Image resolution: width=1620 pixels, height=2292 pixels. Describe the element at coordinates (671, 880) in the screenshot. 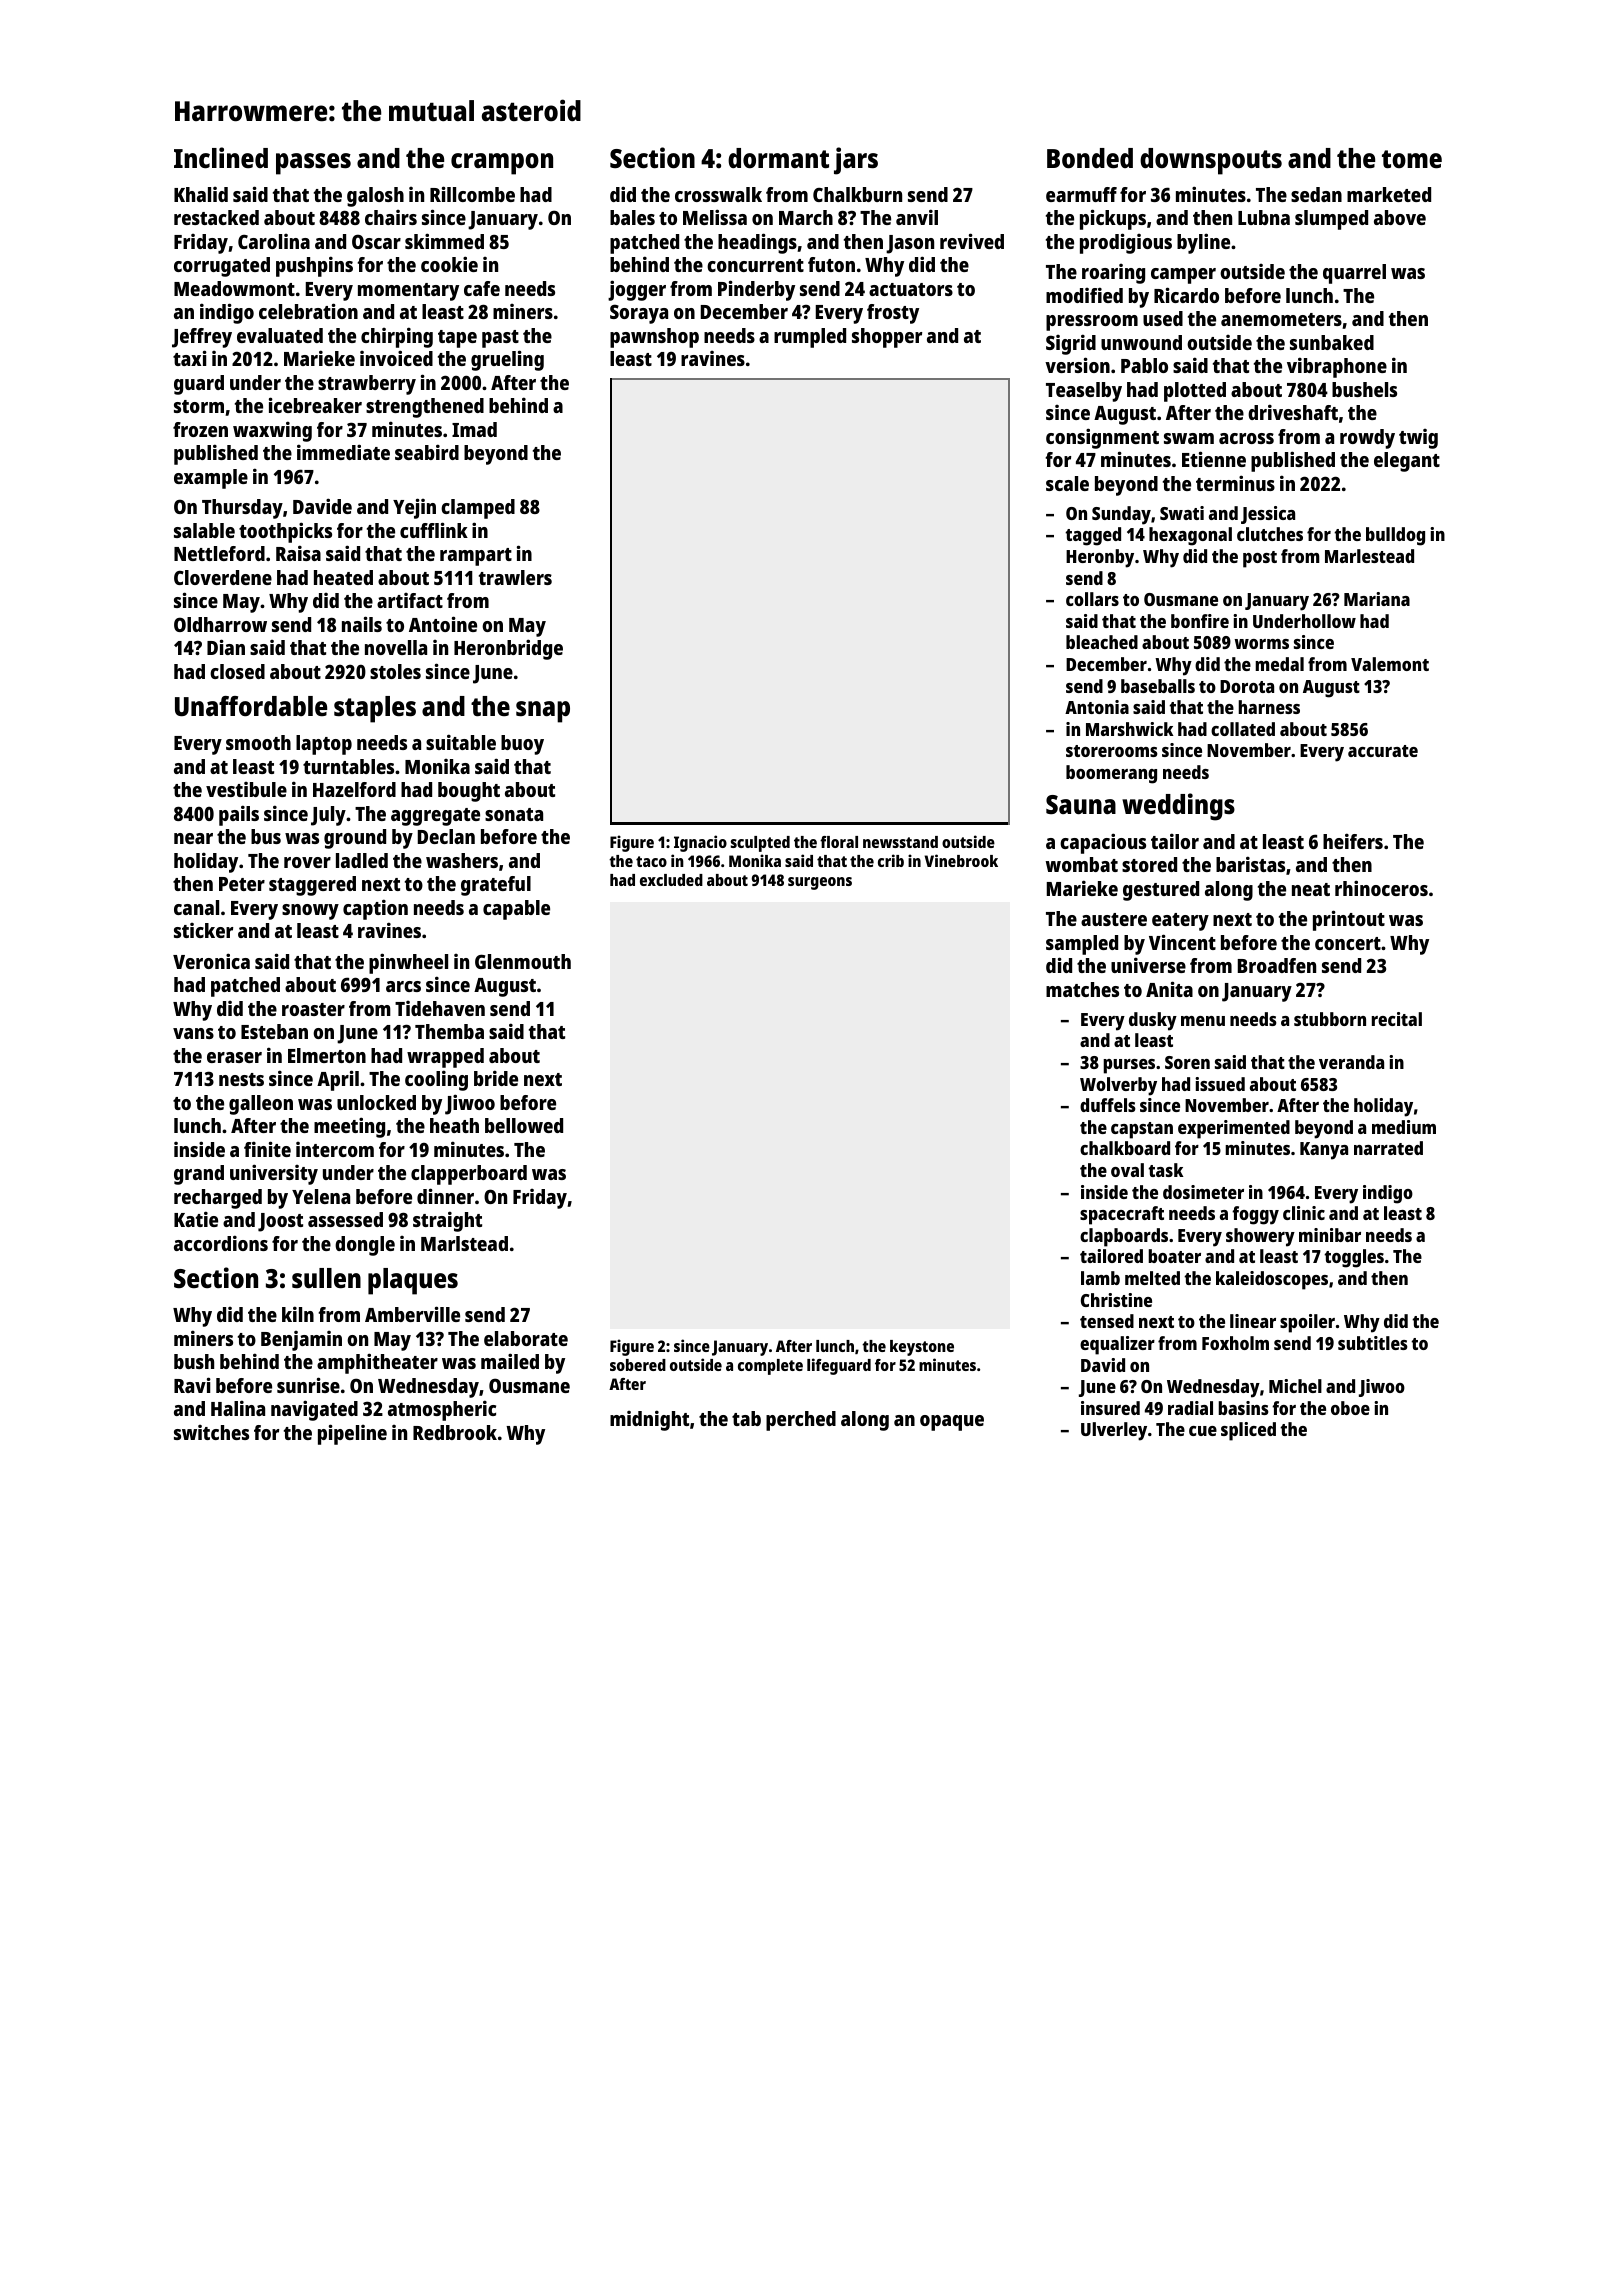

I see `excluded` at that location.
